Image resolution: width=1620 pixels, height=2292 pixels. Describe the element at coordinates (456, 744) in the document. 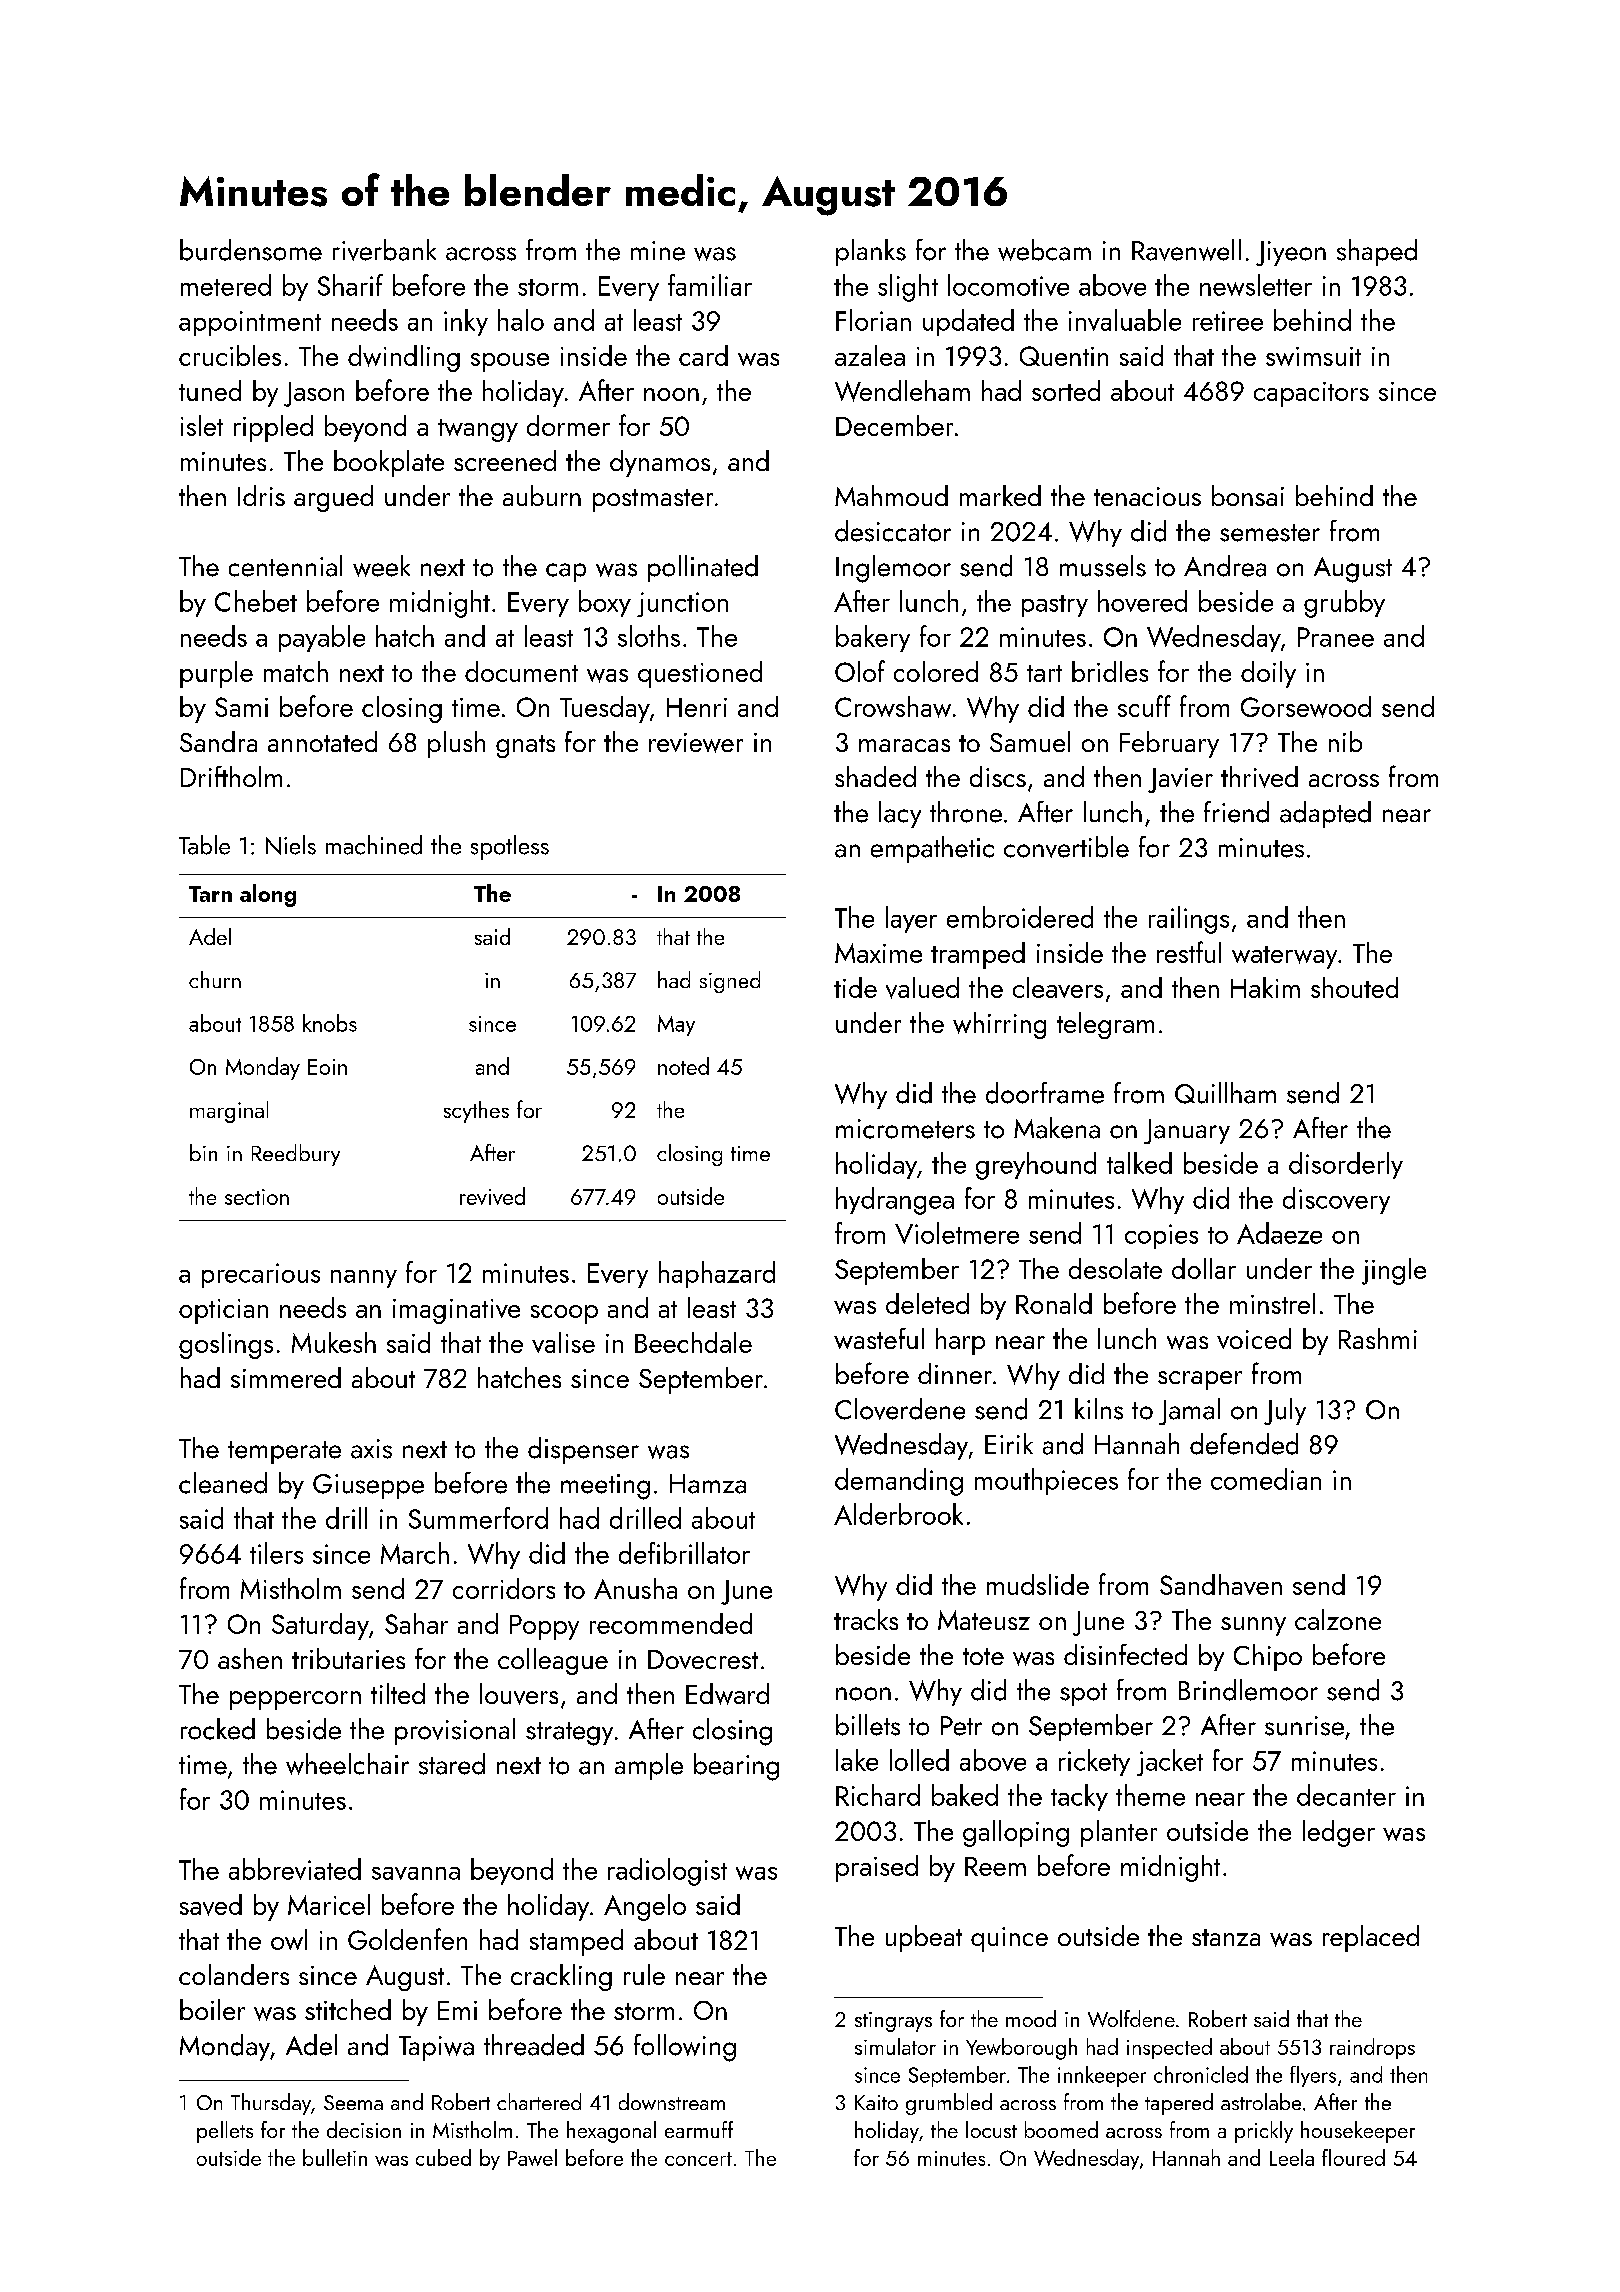

I see `plush` at that location.
